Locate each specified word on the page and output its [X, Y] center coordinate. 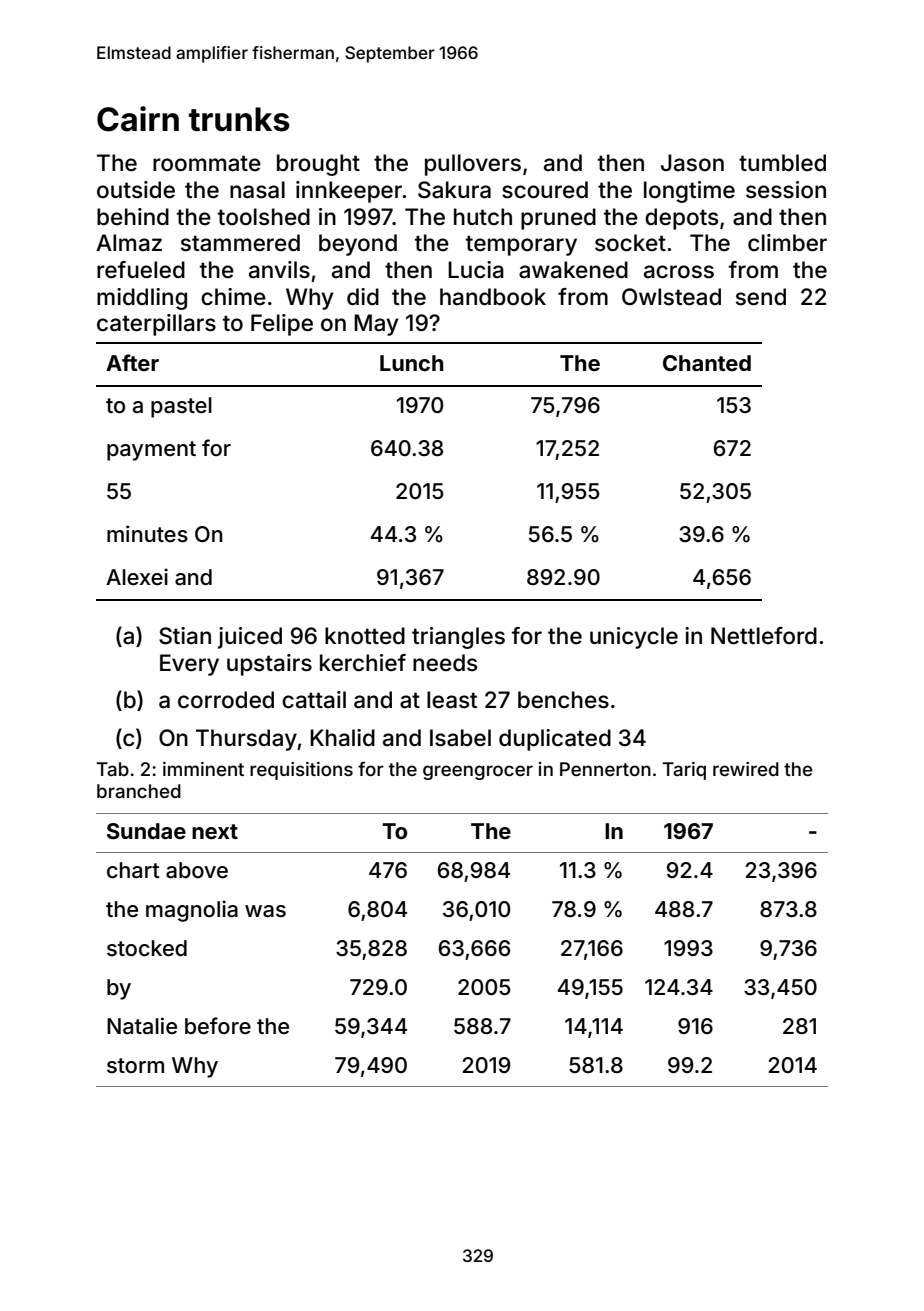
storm [135, 1066]
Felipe [282, 325]
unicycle [634, 638]
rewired [746, 769]
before [218, 1026]
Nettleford [764, 636]
